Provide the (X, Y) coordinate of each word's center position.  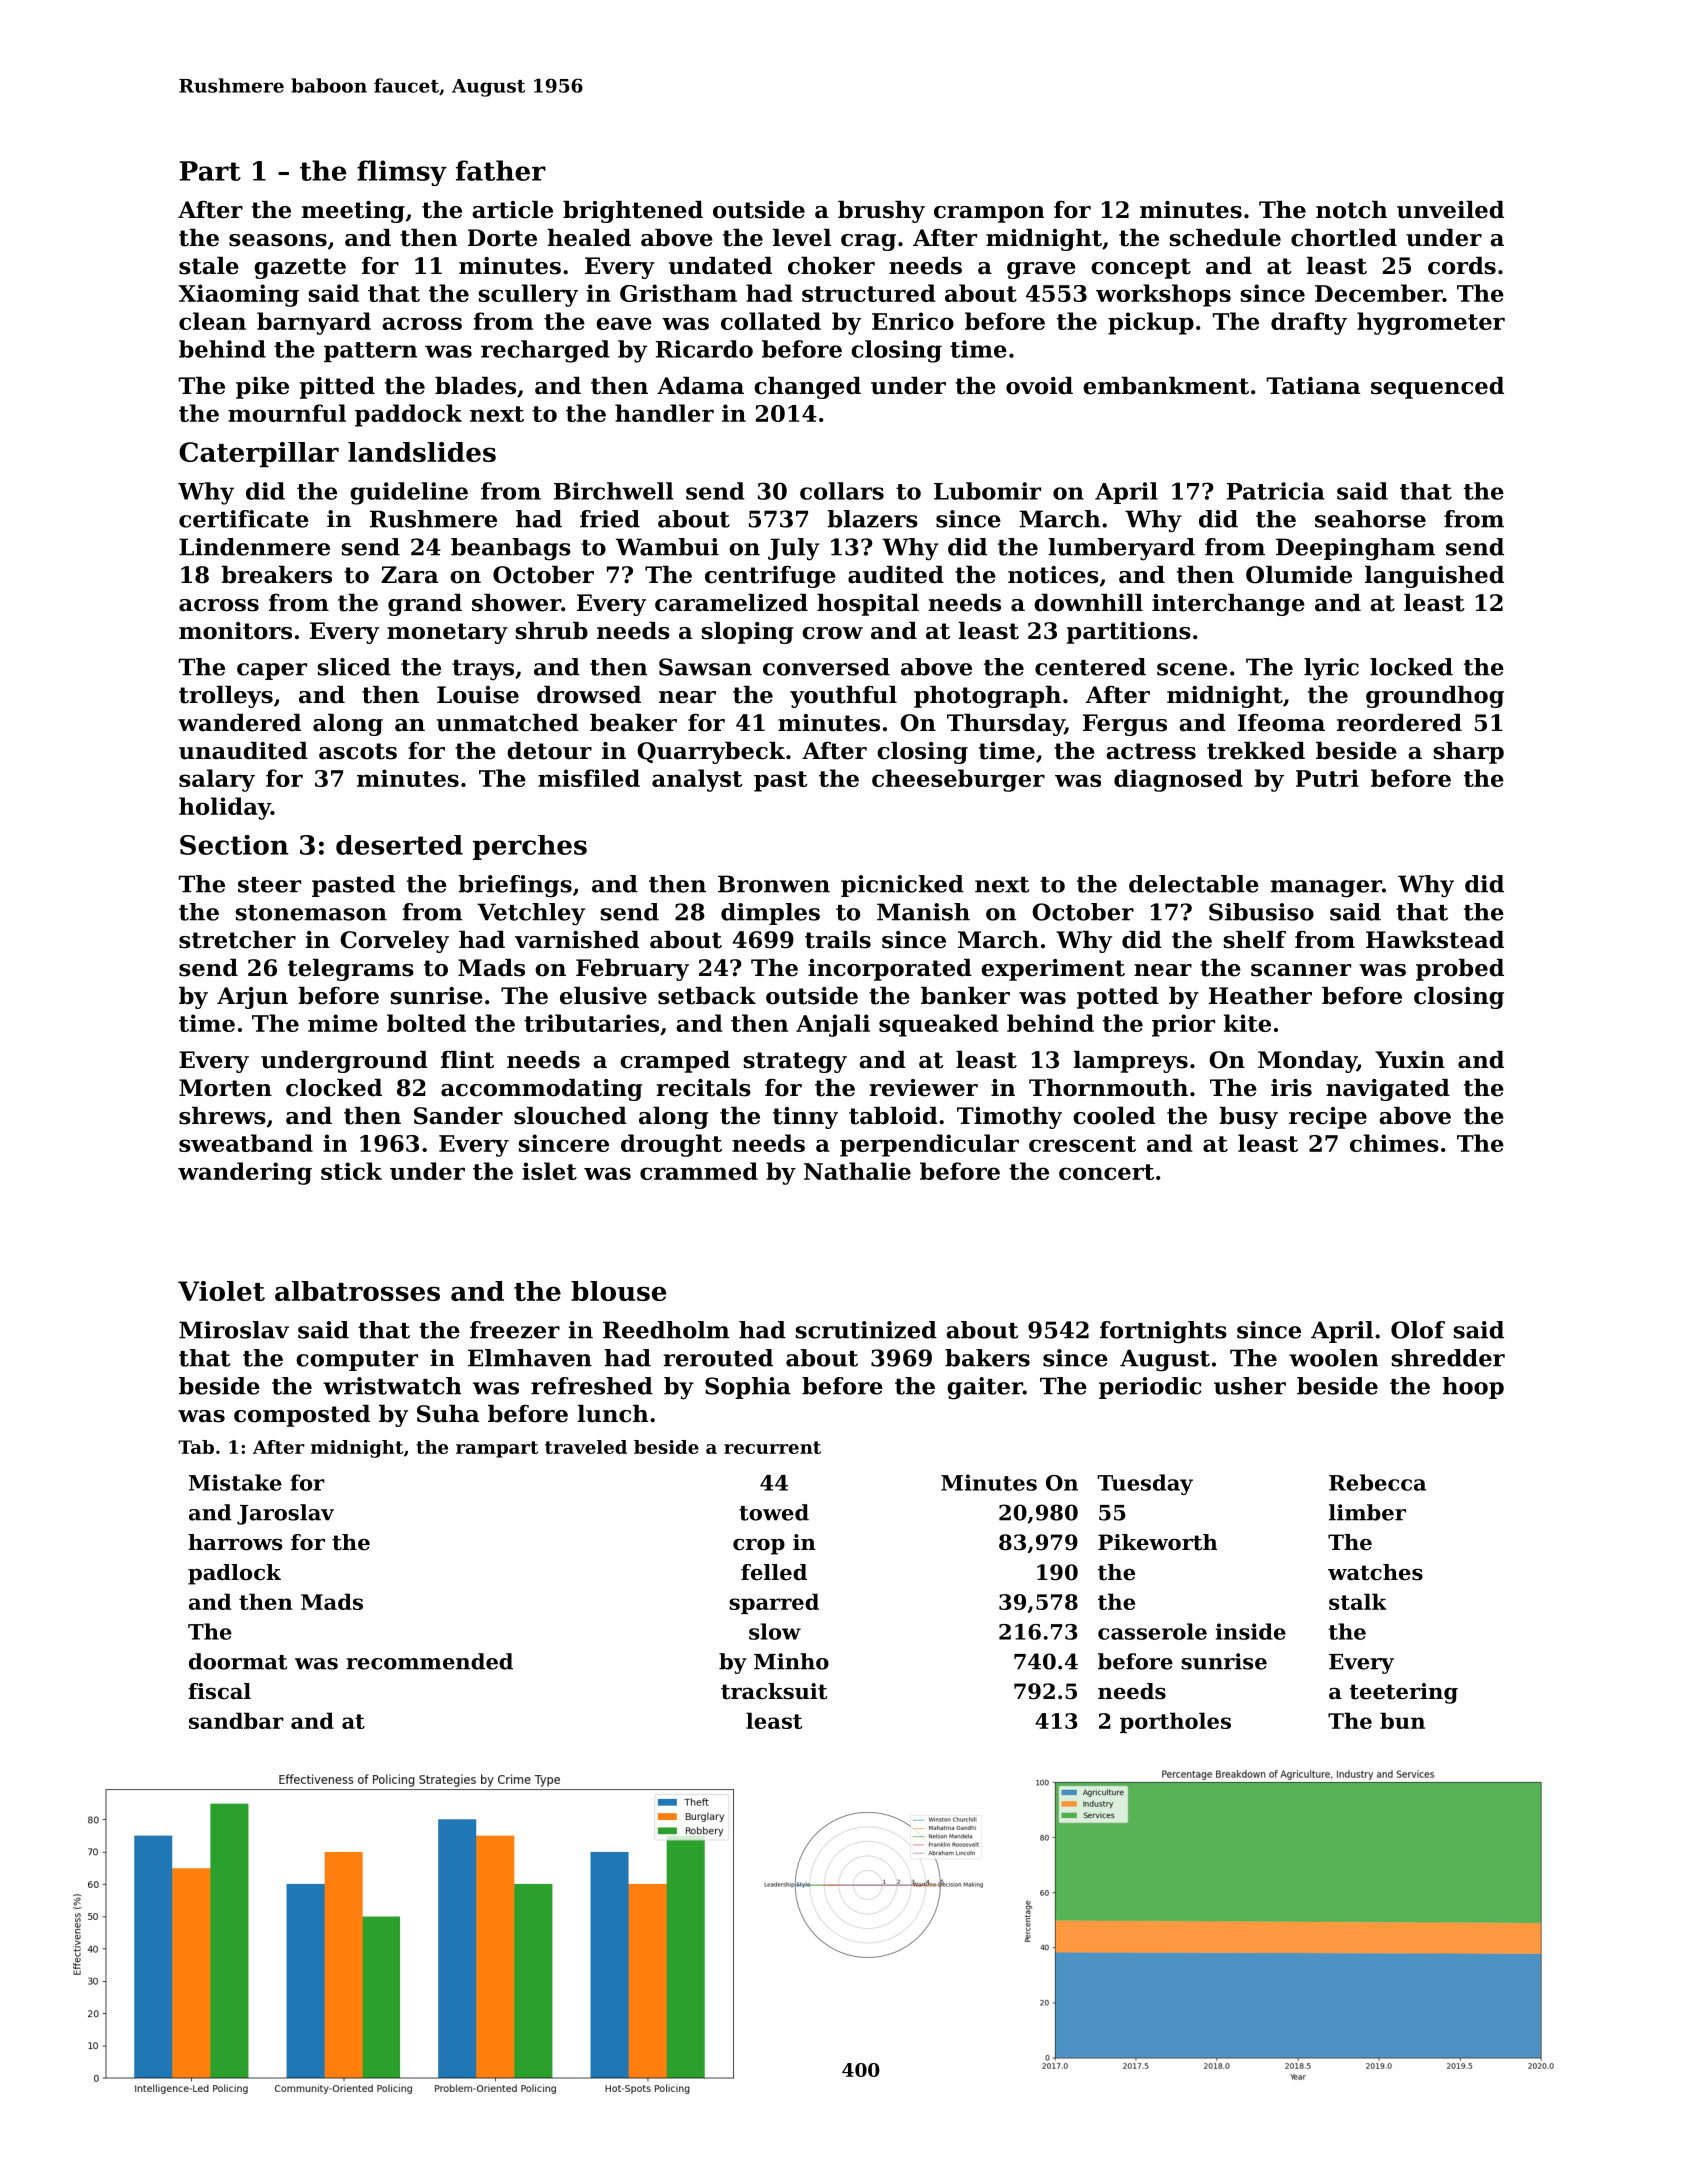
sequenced (1437, 388)
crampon (989, 214)
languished (1434, 577)
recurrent (772, 1447)
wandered (239, 723)
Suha (448, 1414)
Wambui (667, 547)
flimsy (402, 173)
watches (1375, 1572)
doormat (238, 1661)
